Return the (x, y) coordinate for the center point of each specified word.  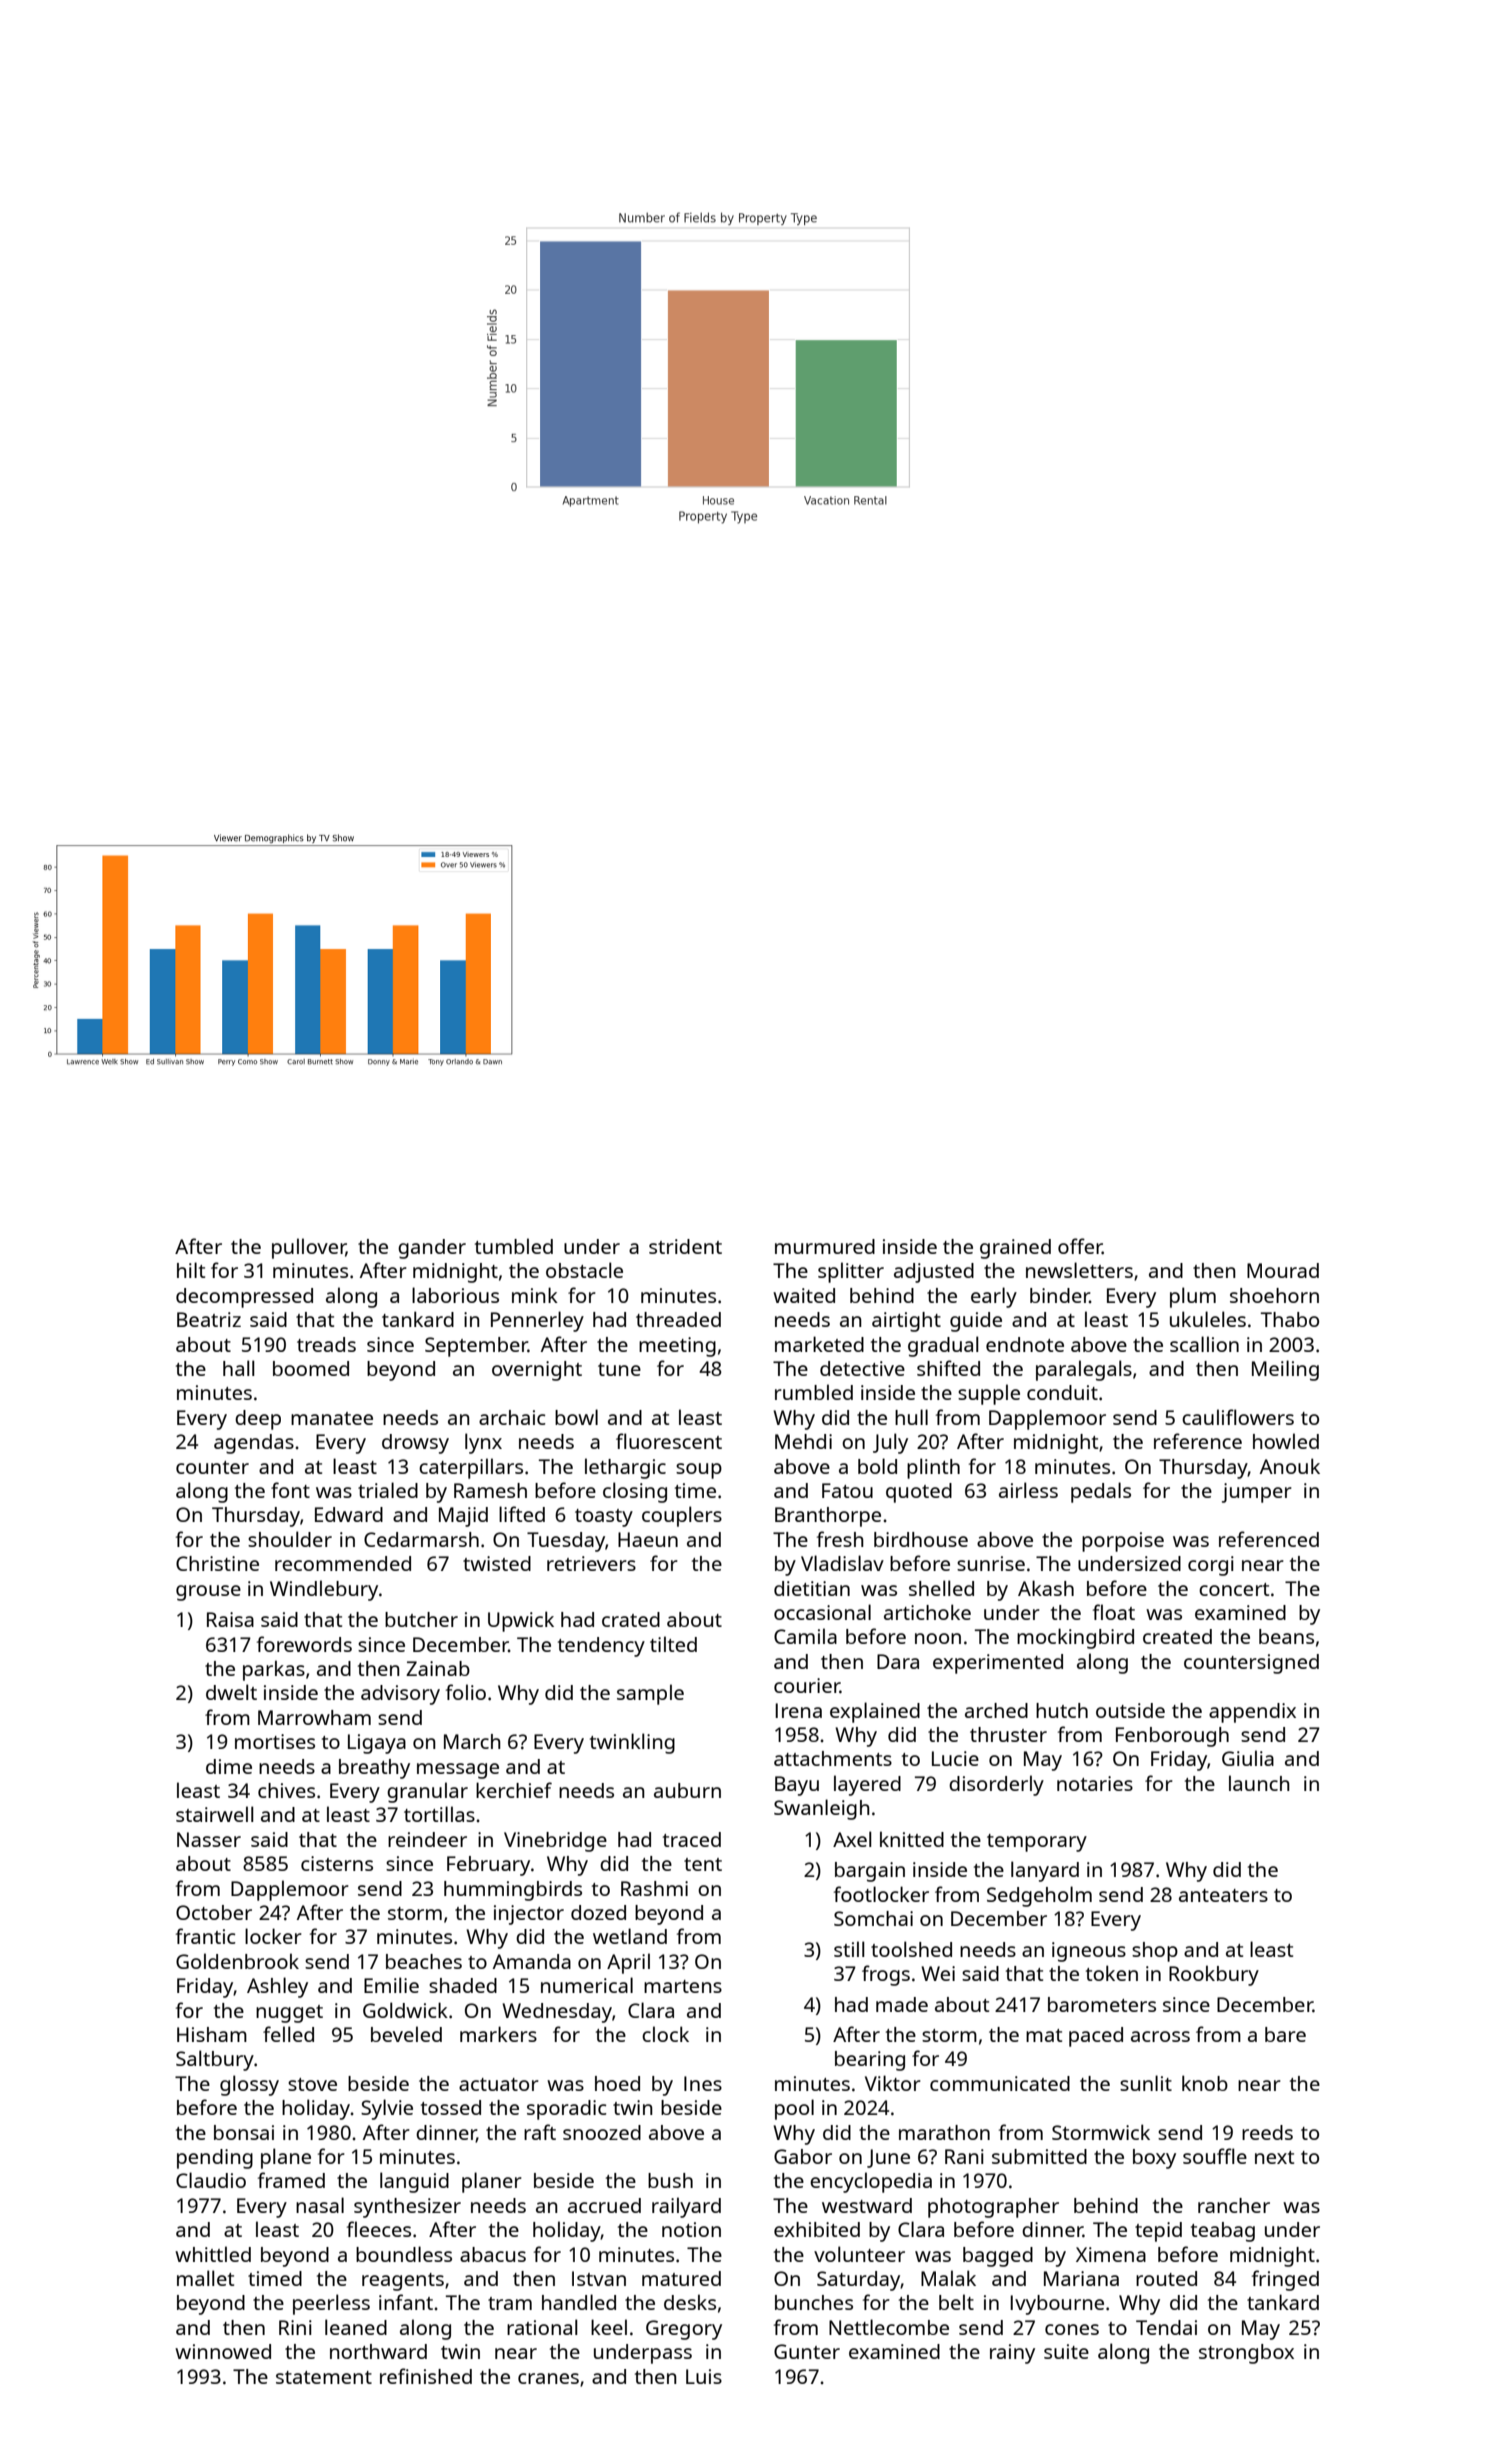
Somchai (873, 1918)
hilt (191, 1270)
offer (1080, 1246)
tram (510, 2303)
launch (1259, 1783)
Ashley (277, 1987)
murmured (825, 1246)
